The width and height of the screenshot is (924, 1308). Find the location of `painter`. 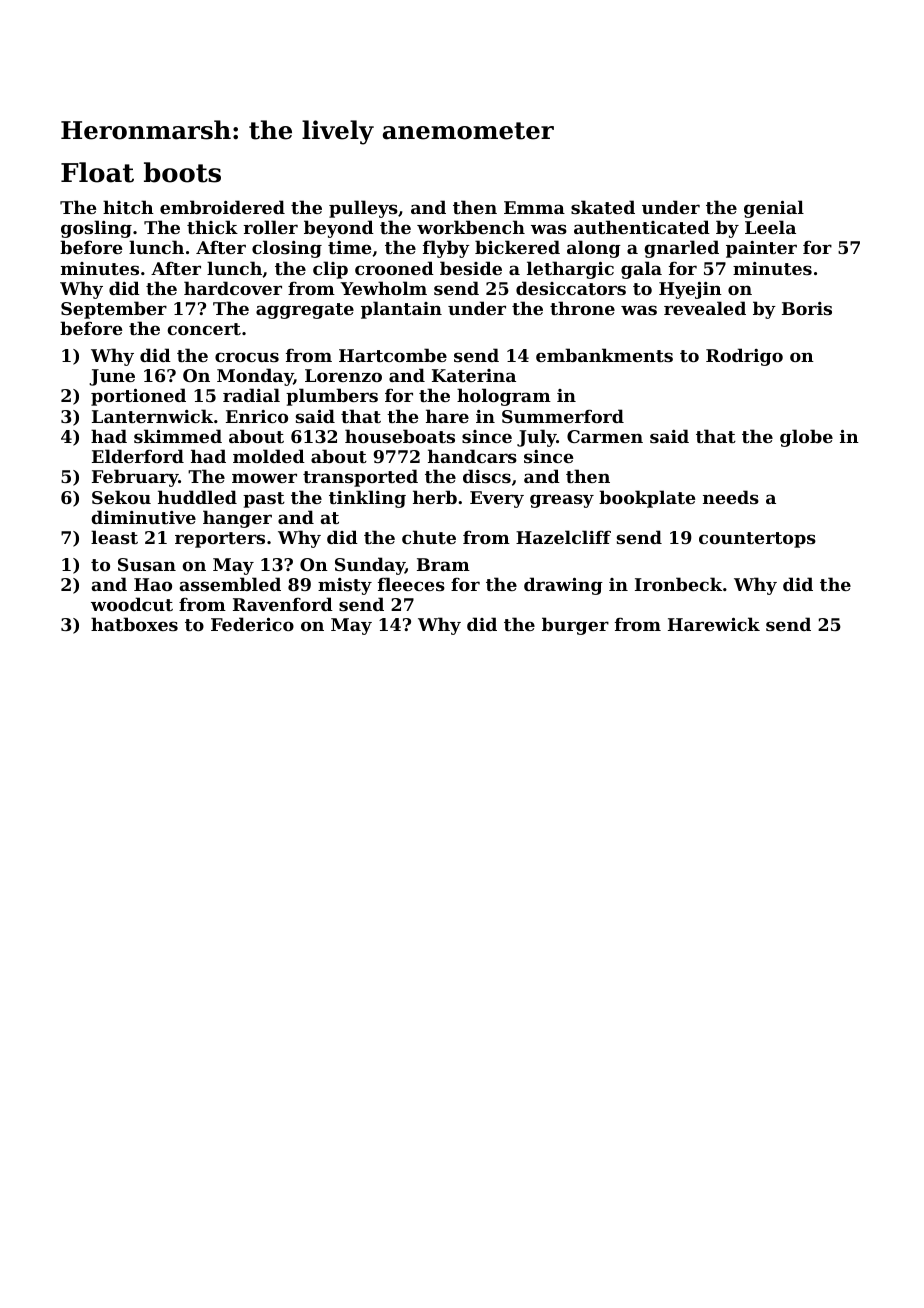

painter is located at coordinates (761, 249).
